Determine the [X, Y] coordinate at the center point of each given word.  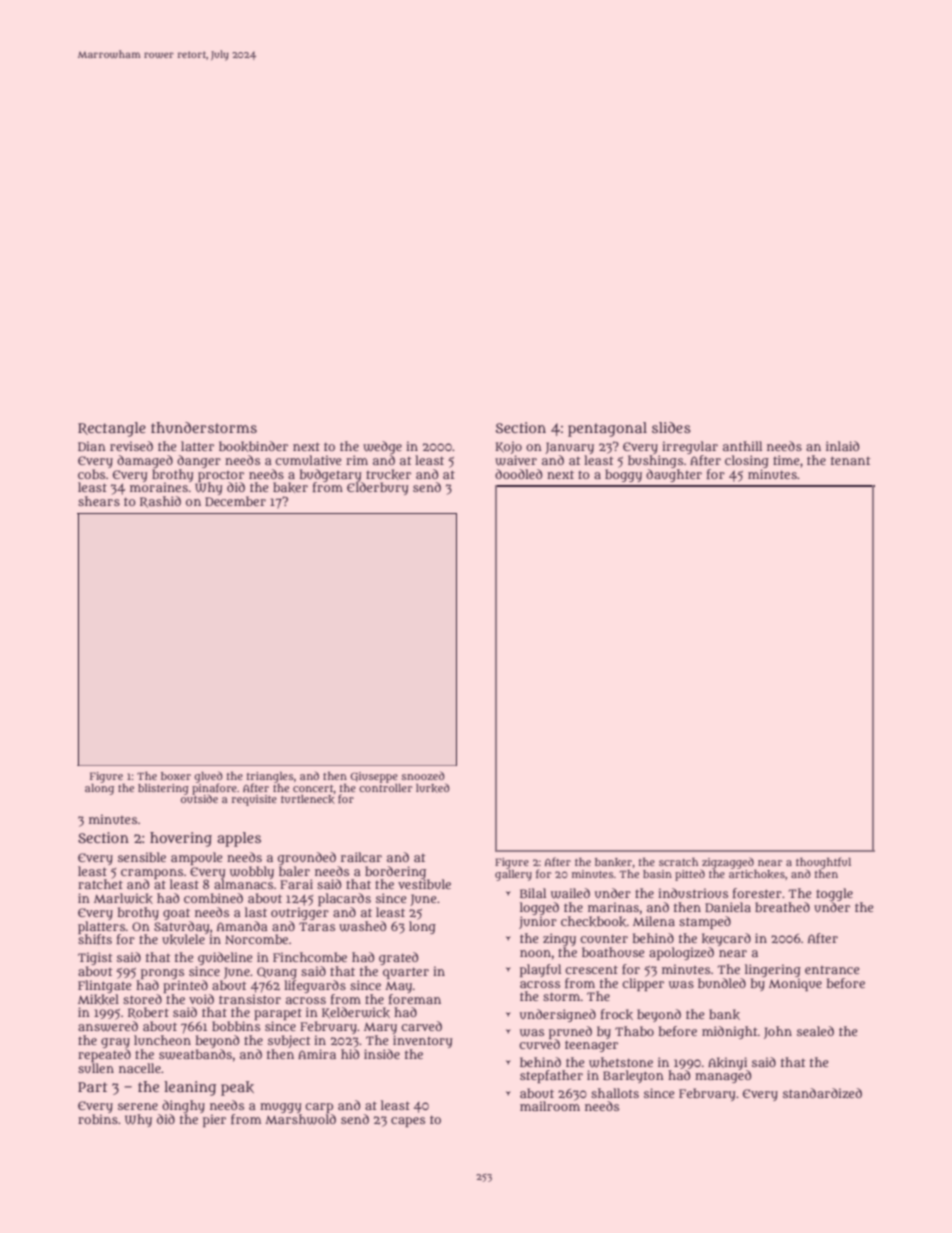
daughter [674, 475]
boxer [176, 776]
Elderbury [378, 488]
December [235, 501]
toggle [834, 894]
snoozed [423, 775]
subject [289, 1041]
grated [398, 958]
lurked [433, 788]
